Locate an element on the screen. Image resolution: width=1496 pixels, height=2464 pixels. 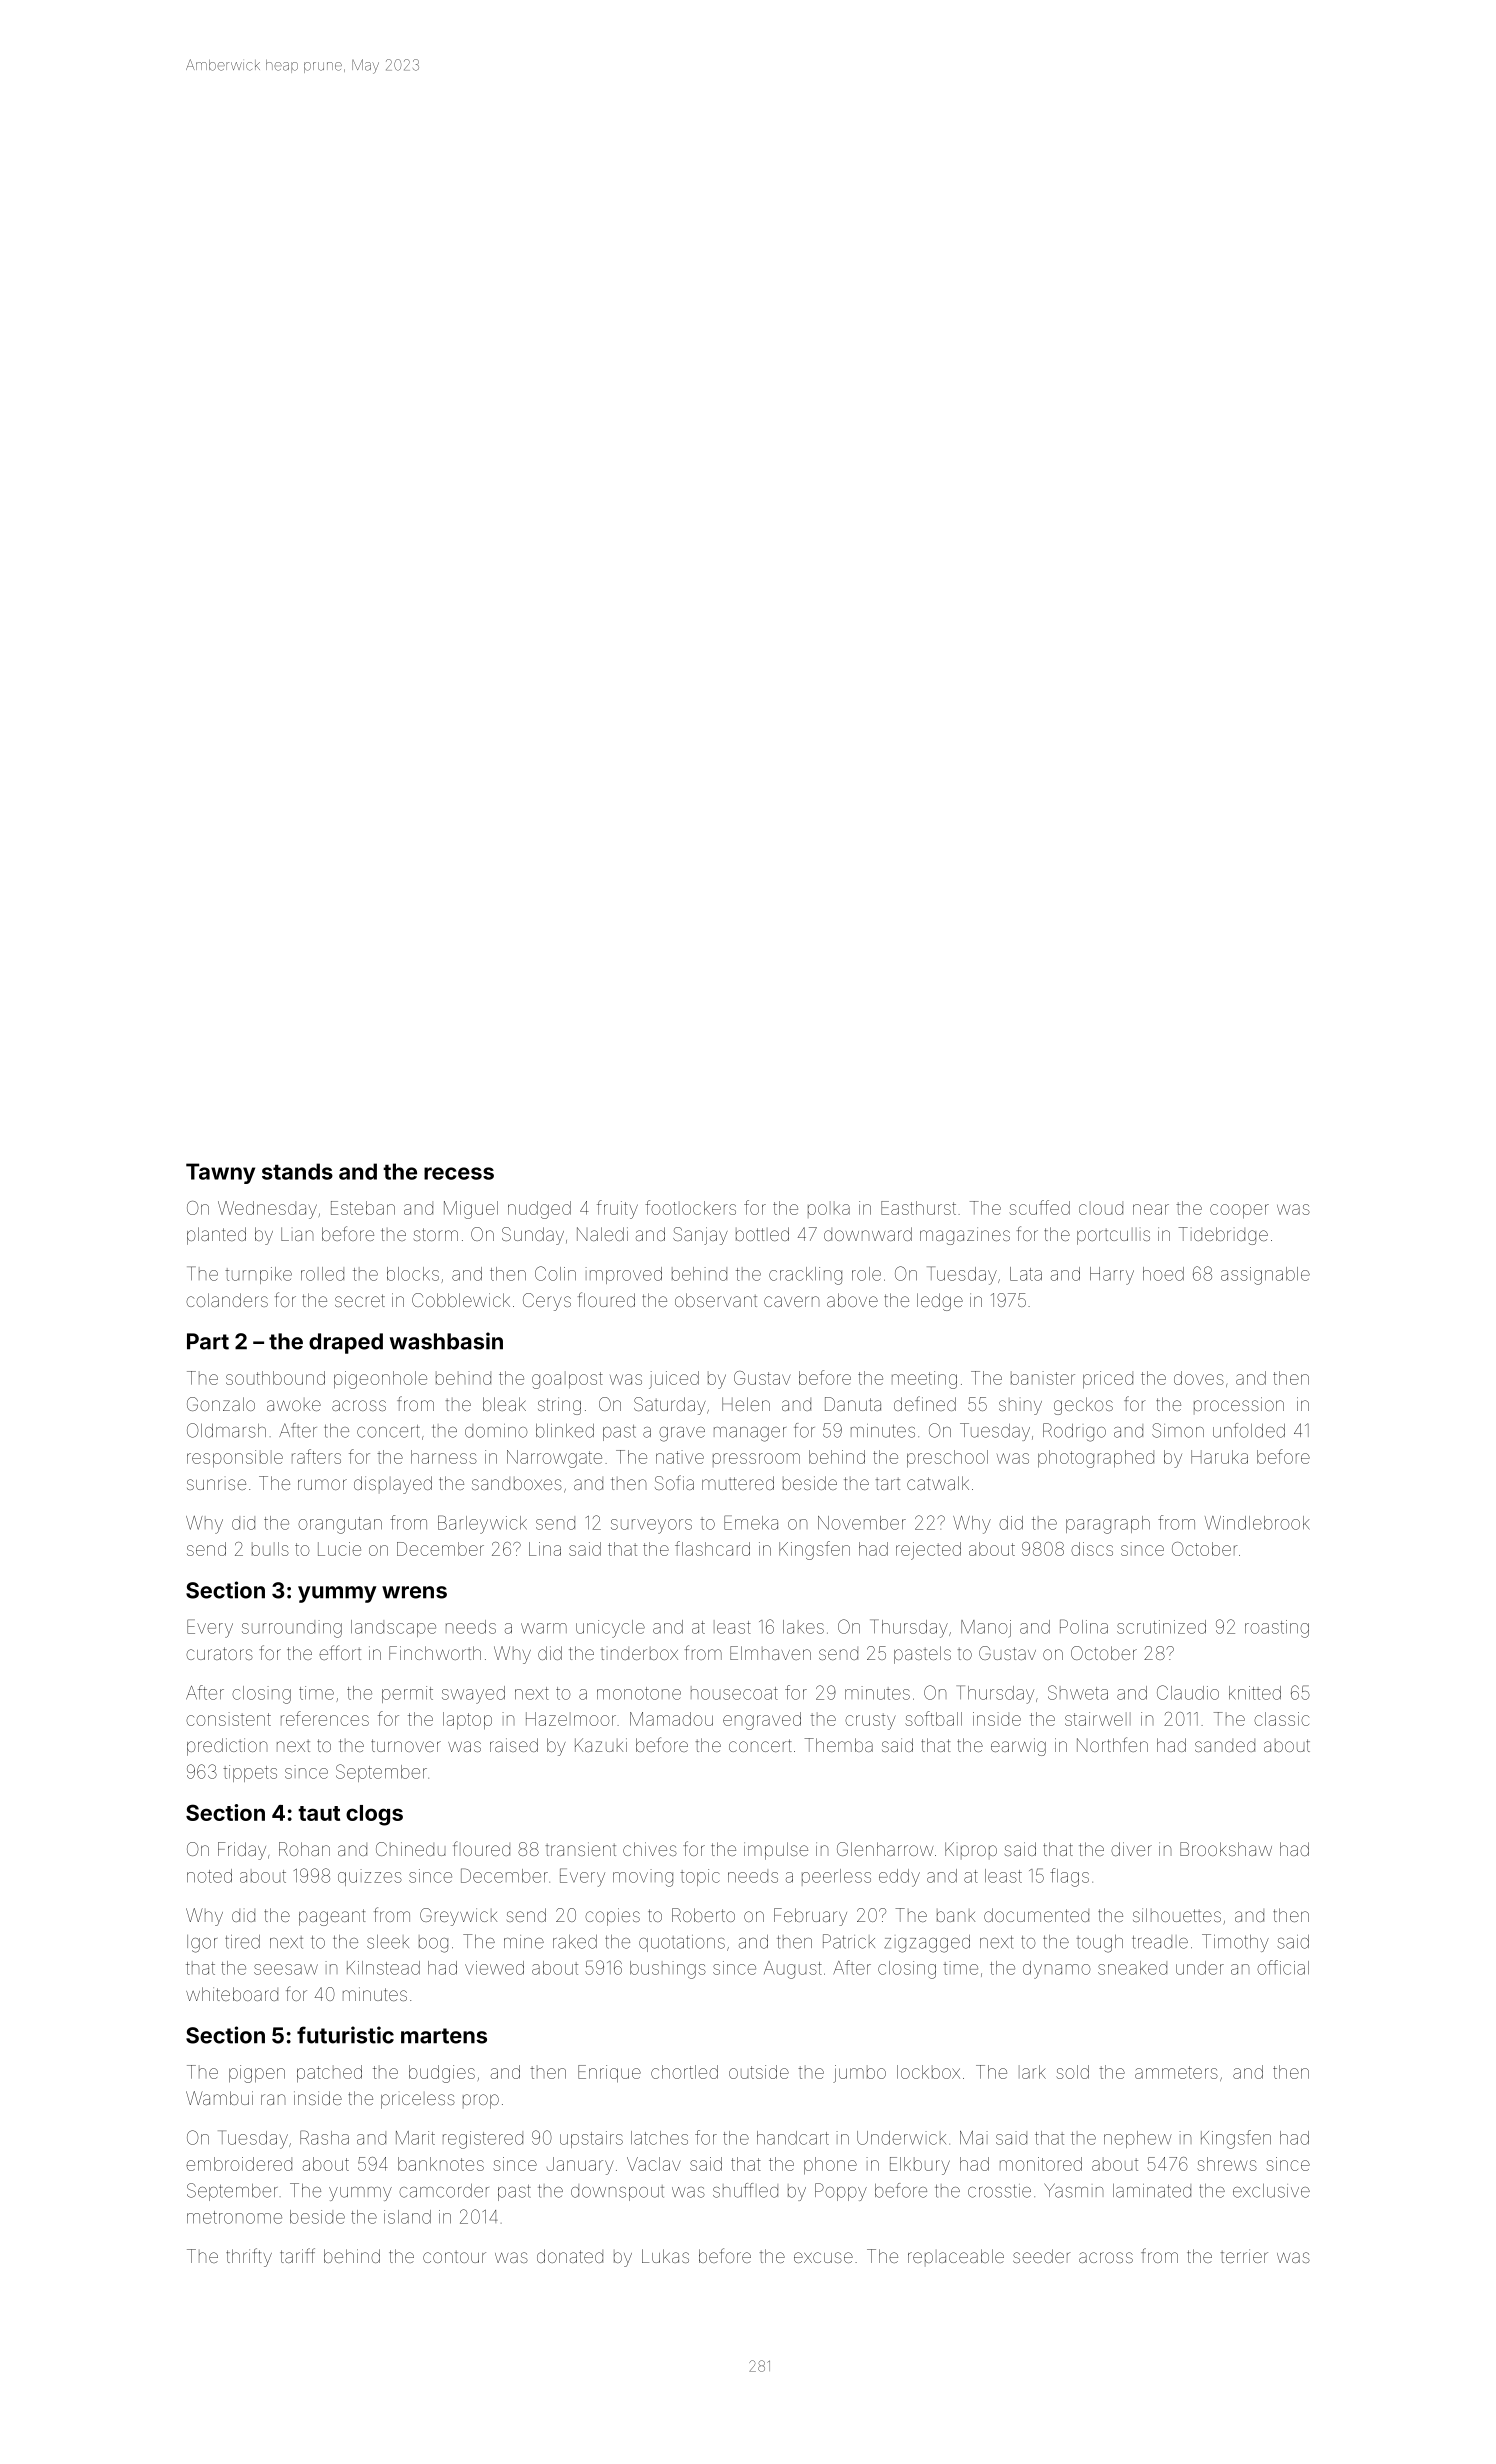
secret is located at coordinates (360, 1300).
